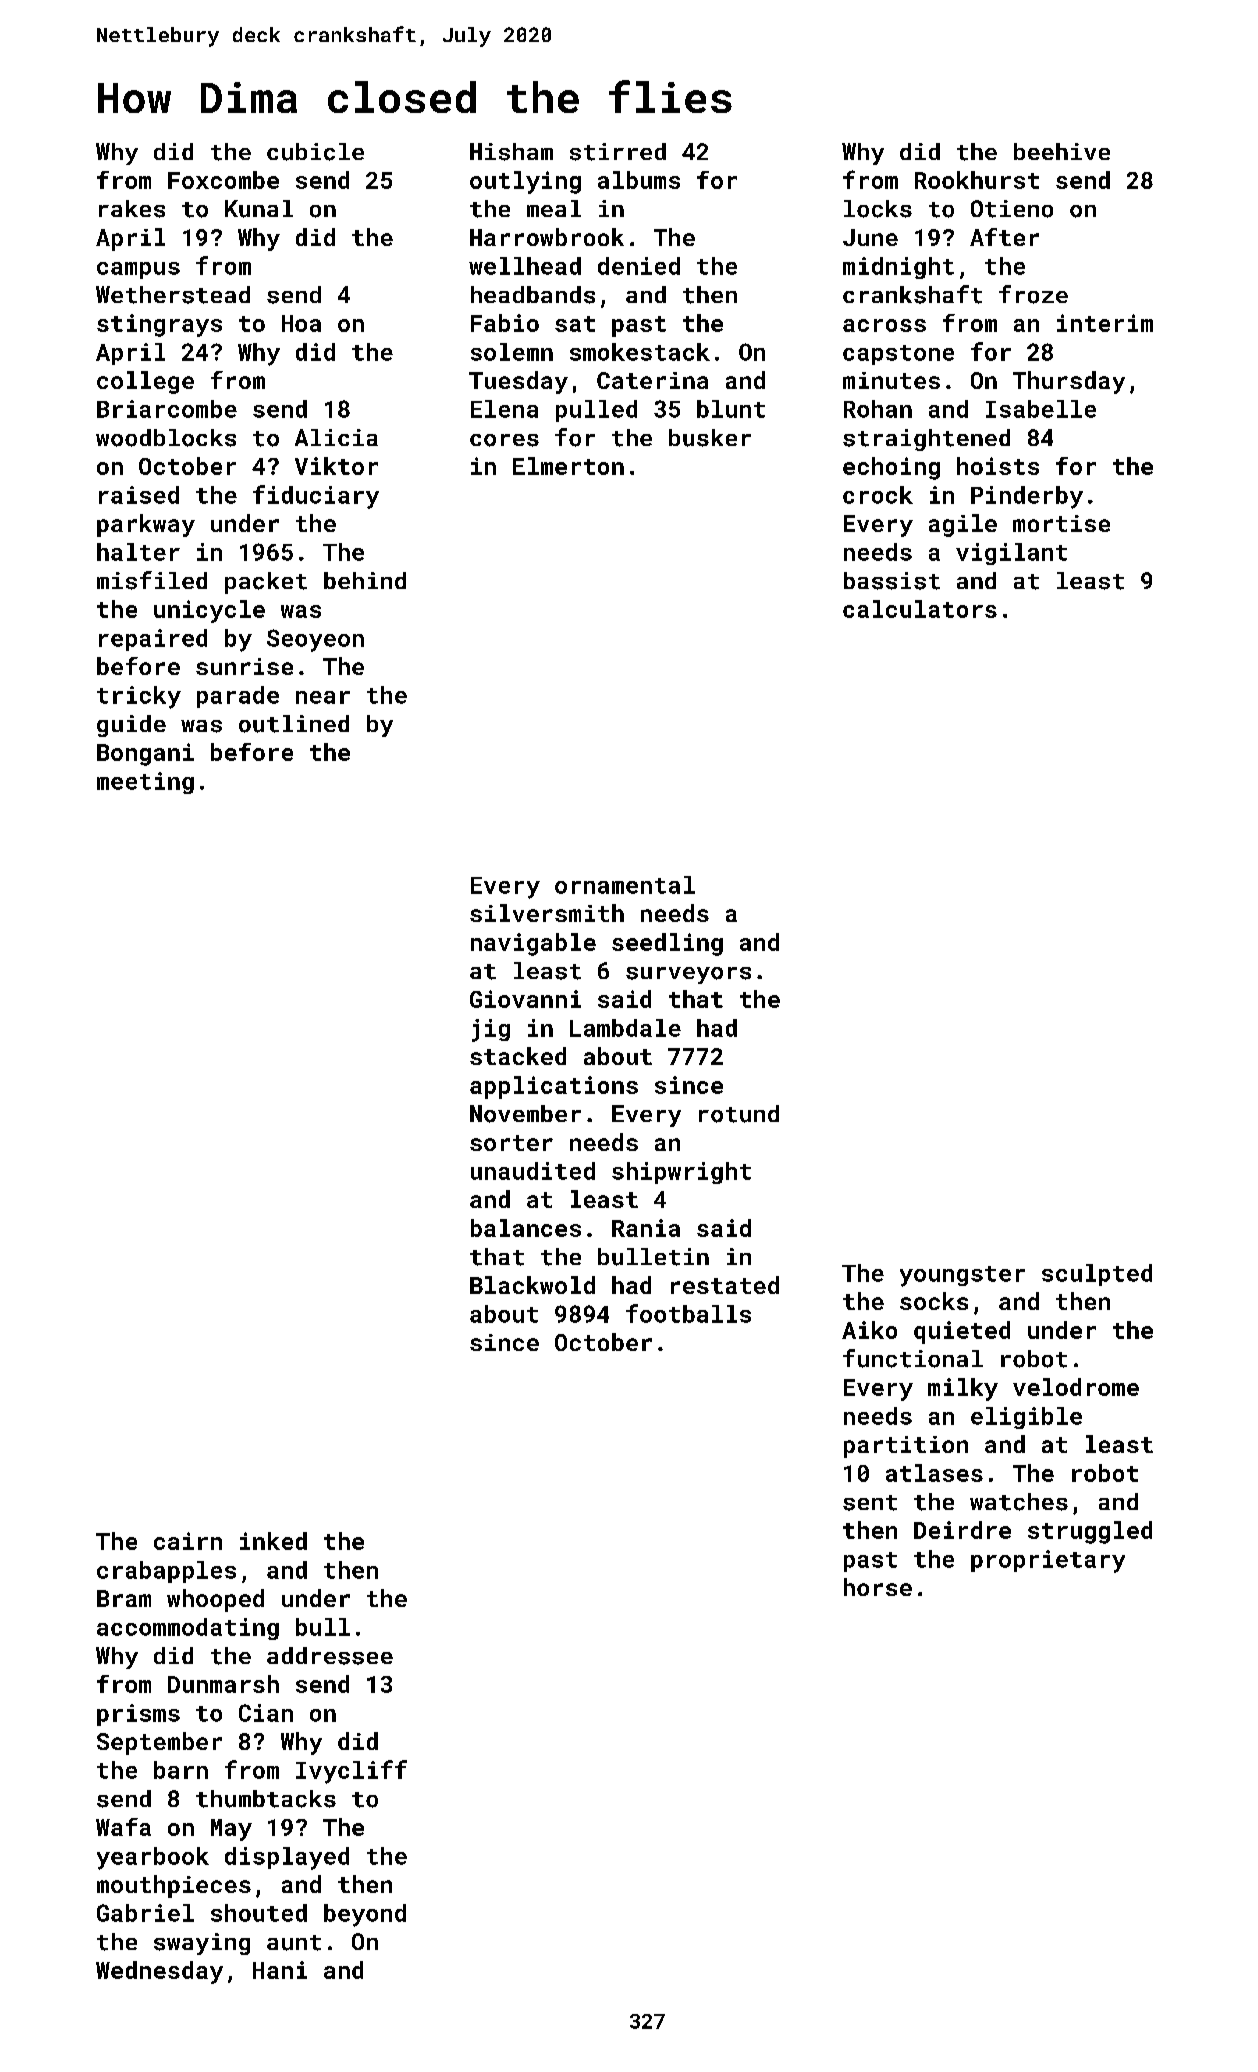 Image resolution: width=1258 pixels, height=2072 pixels. What do you see at coordinates (188, 1541) in the screenshot?
I see `cairn` at bounding box center [188, 1541].
